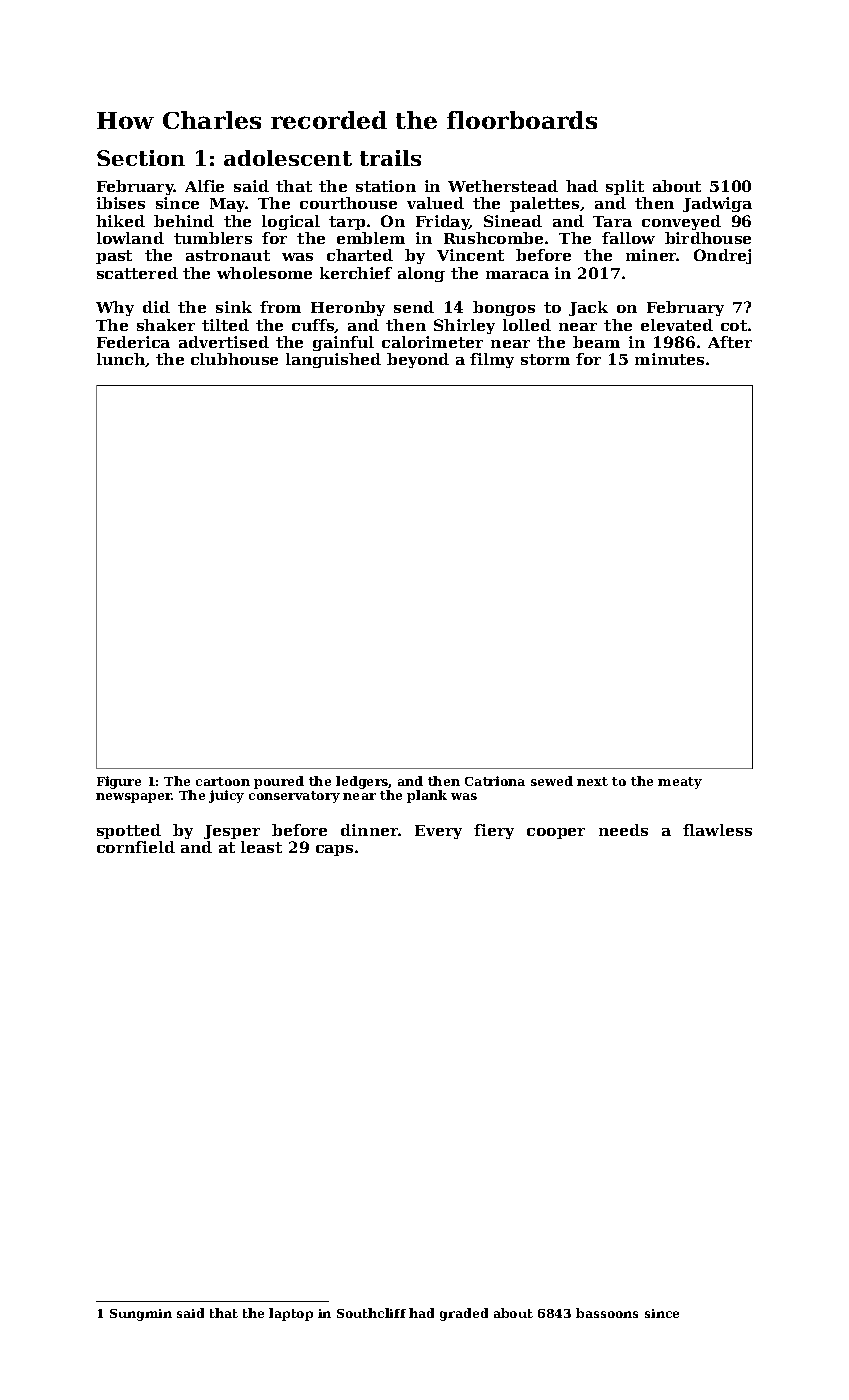 The image size is (849, 1400). What do you see at coordinates (362, 782) in the document?
I see `ledgers` at bounding box center [362, 782].
